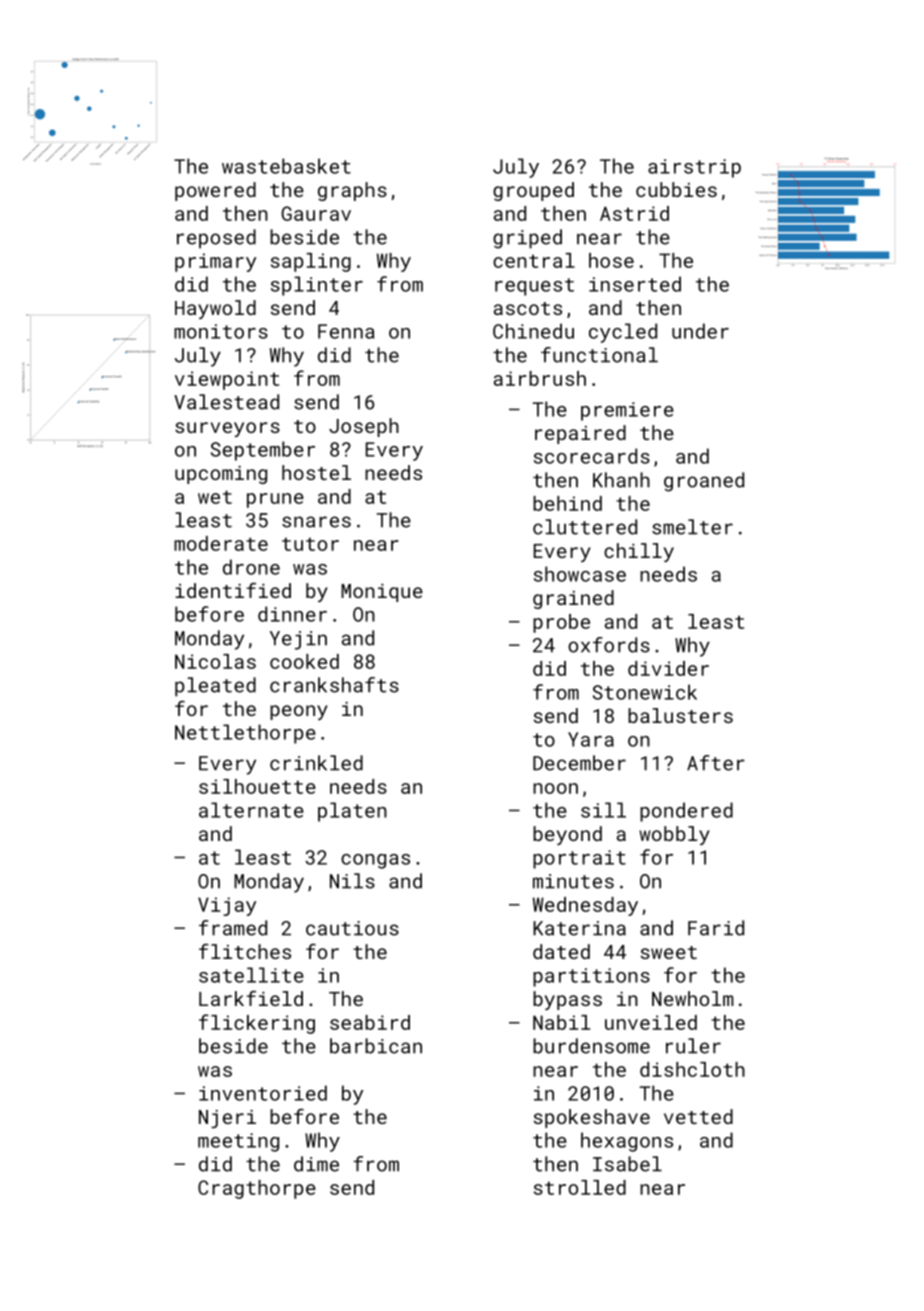 The width and height of the image is (924, 1311). Describe the element at coordinates (317, 286) in the image. I see `splinter` at that location.
